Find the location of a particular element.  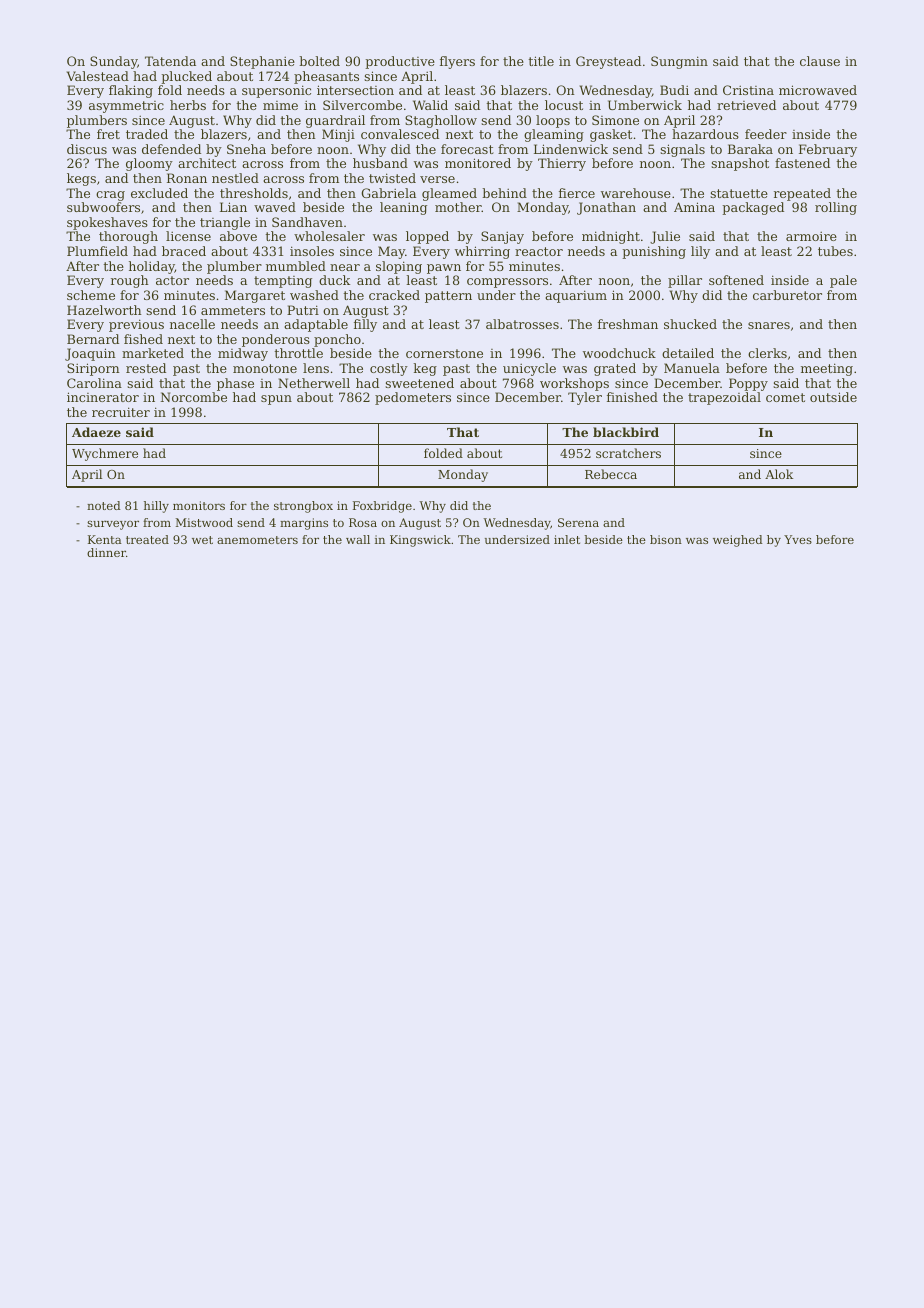

crag is located at coordinates (110, 196).
